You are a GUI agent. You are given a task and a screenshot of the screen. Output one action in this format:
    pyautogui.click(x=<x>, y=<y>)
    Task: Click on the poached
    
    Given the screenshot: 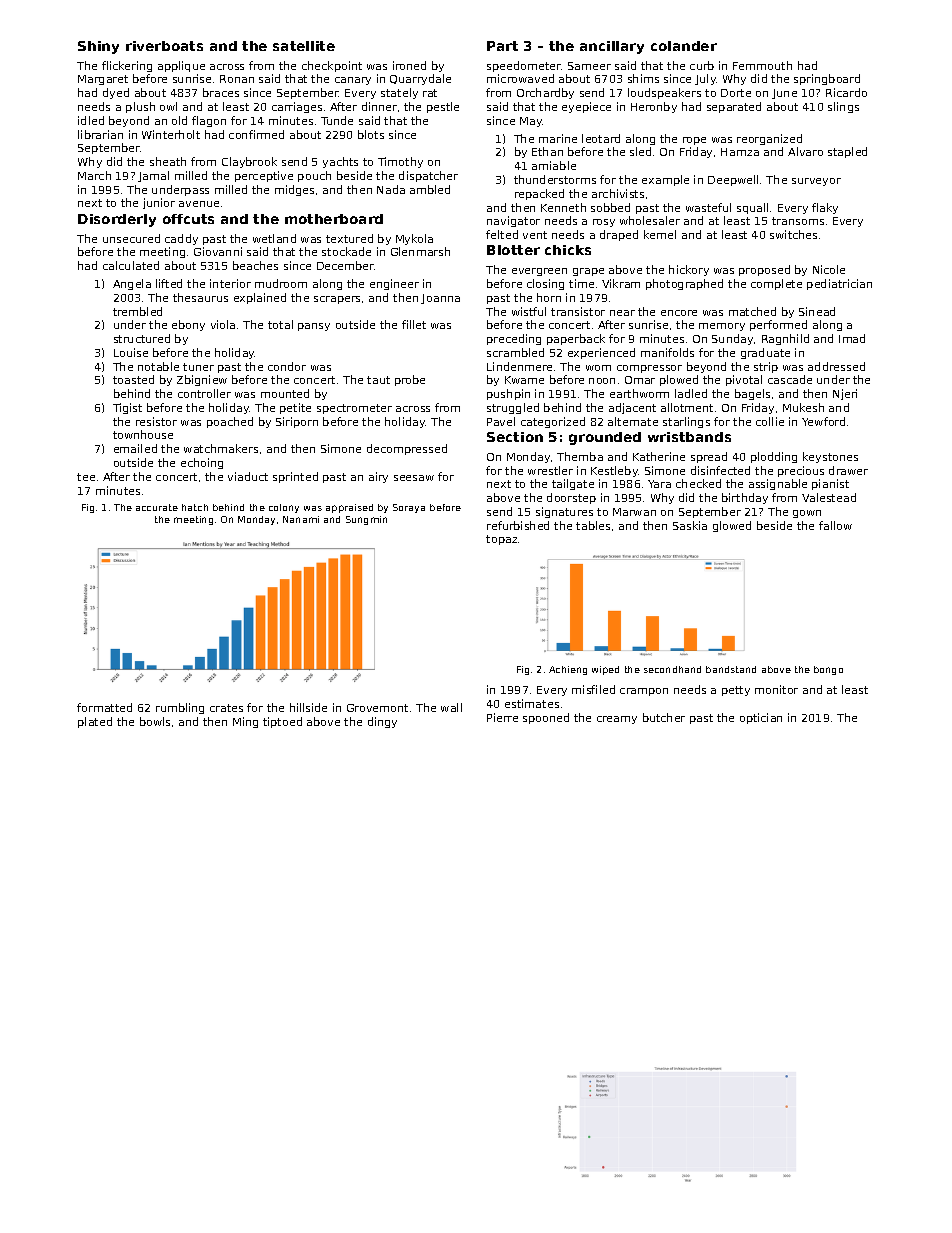 What is the action you would take?
    pyautogui.click(x=230, y=422)
